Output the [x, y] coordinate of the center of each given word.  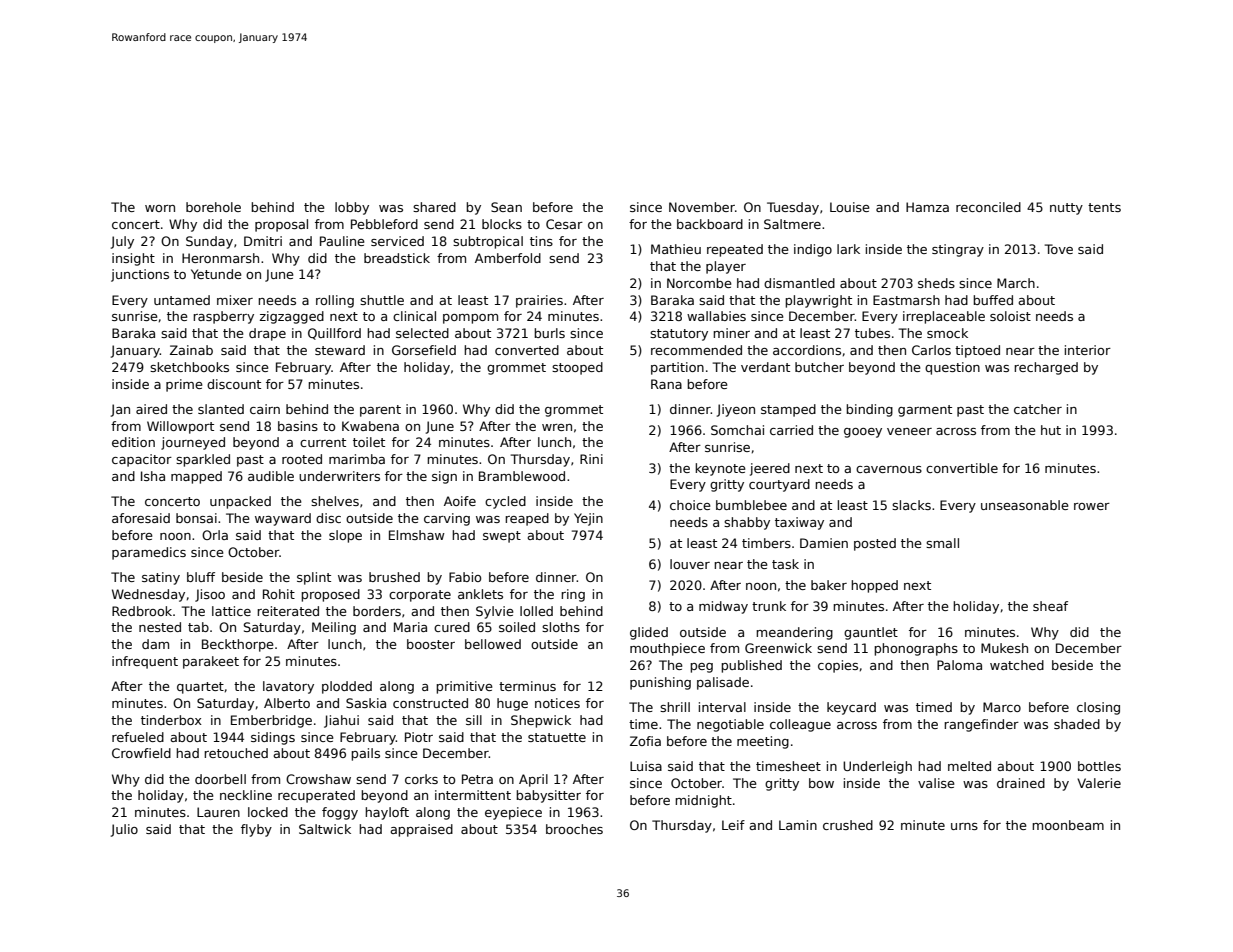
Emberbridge [271, 721]
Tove [1059, 249]
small [942, 543]
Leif [733, 825]
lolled [536, 611]
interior [1088, 350]
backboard [710, 224]
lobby [352, 208]
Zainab [191, 350]
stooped [577, 368]
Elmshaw [417, 535]
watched [1017, 665]
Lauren [218, 812]
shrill [675, 707]
